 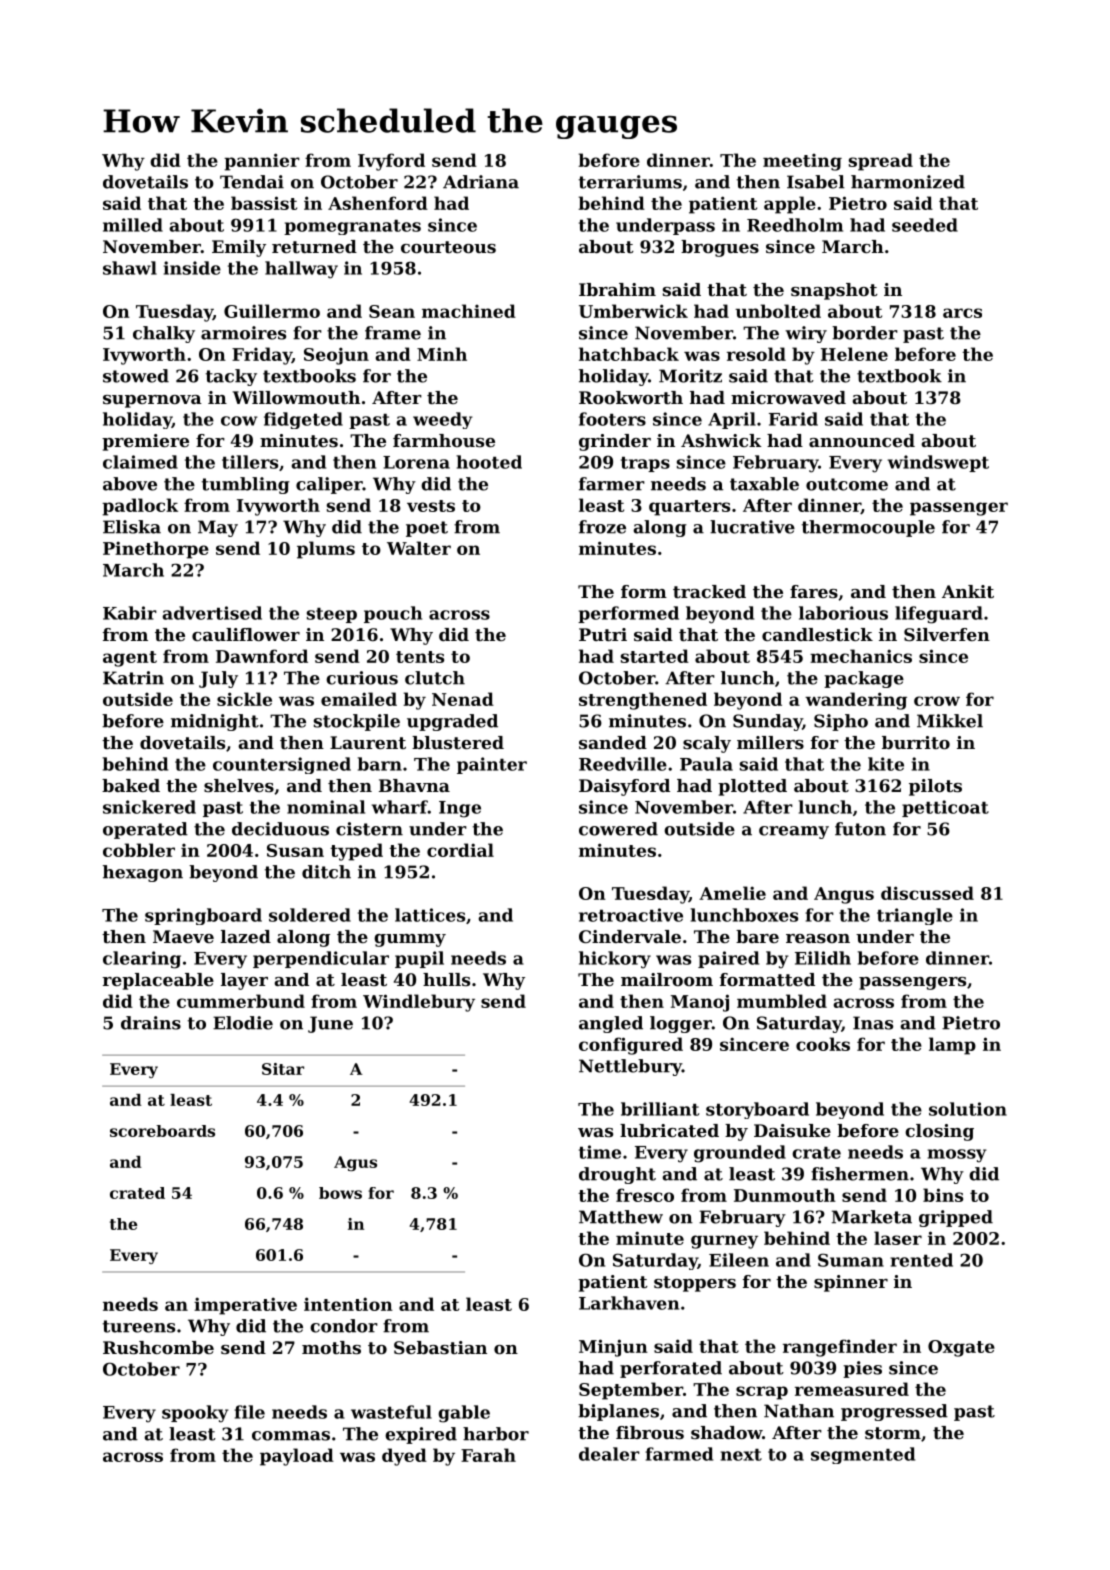 I want to click on commas, so click(x=291, y=1436).
